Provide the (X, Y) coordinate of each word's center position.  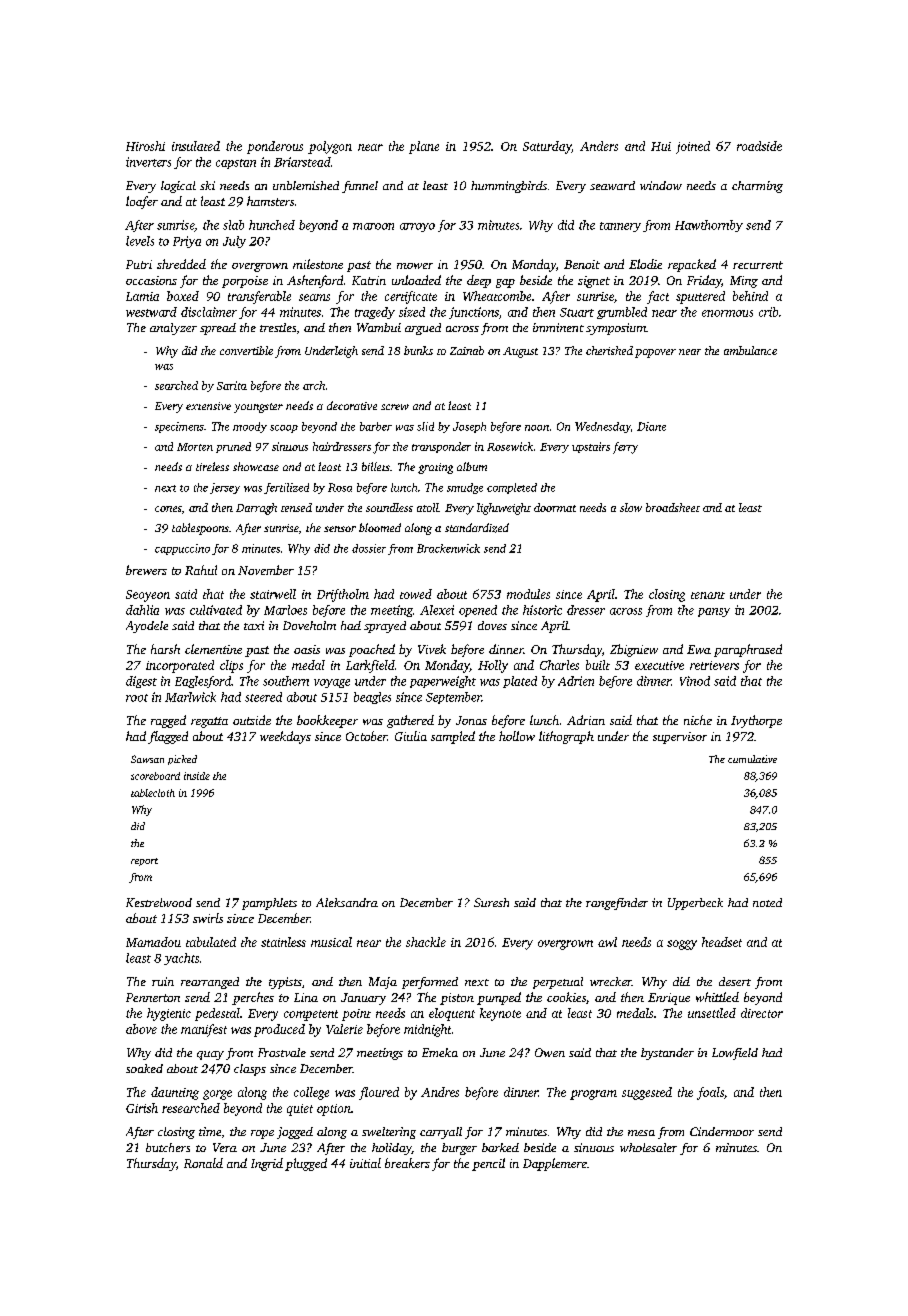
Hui (661, 146)
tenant (708, 595)
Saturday (547, 147)
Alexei (437, 610)
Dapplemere (555, 1164)
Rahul (201, 570)
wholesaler (648, 1147)
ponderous (275, 147)
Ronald (203, 1163)
